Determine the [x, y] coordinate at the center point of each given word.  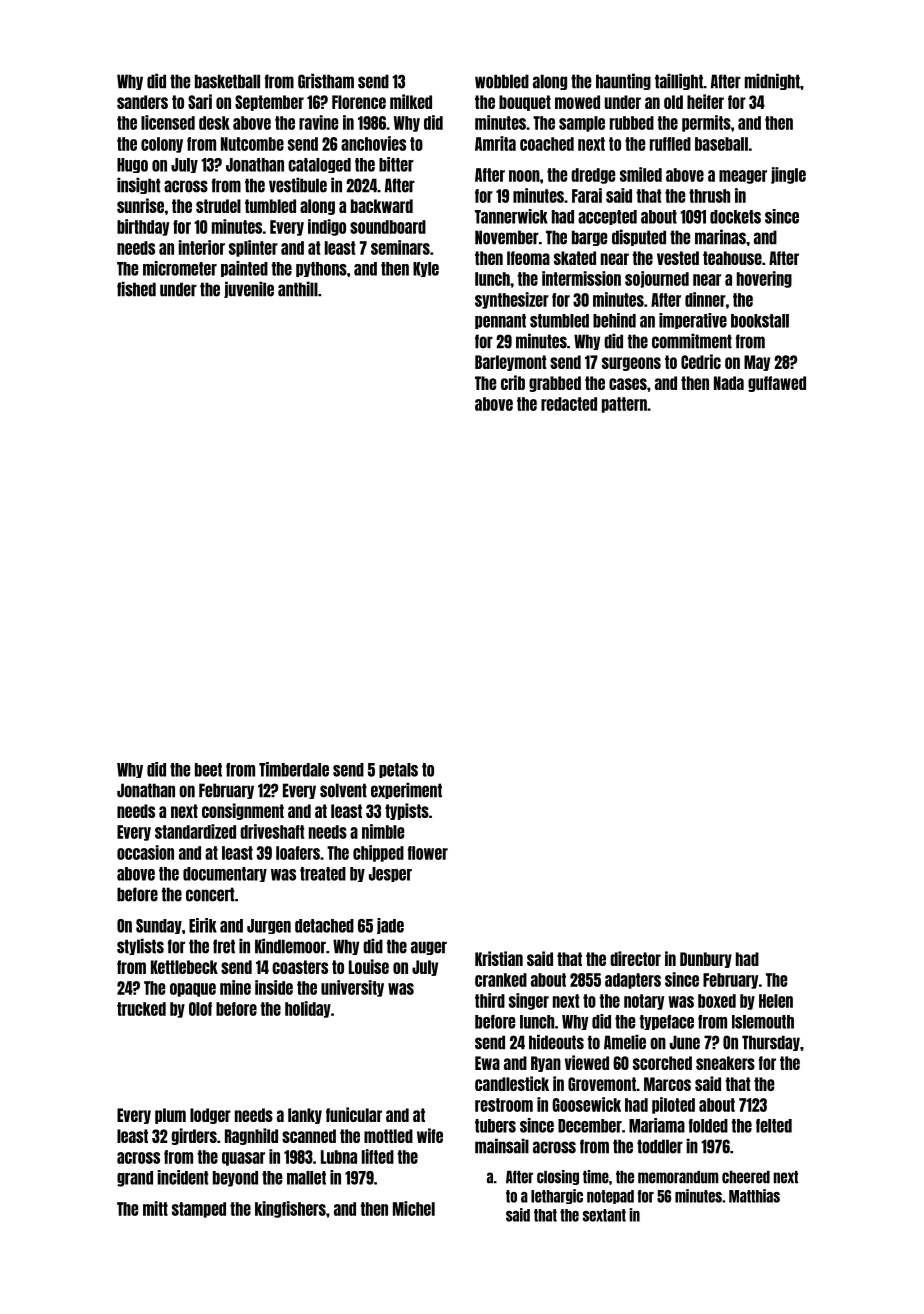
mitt [155, 1208]
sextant [604, 1215]
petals [398, 770]
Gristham [326, 81]
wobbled [502, 81]
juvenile [249, 289]
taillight [679, 81]
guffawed [777, 384]
